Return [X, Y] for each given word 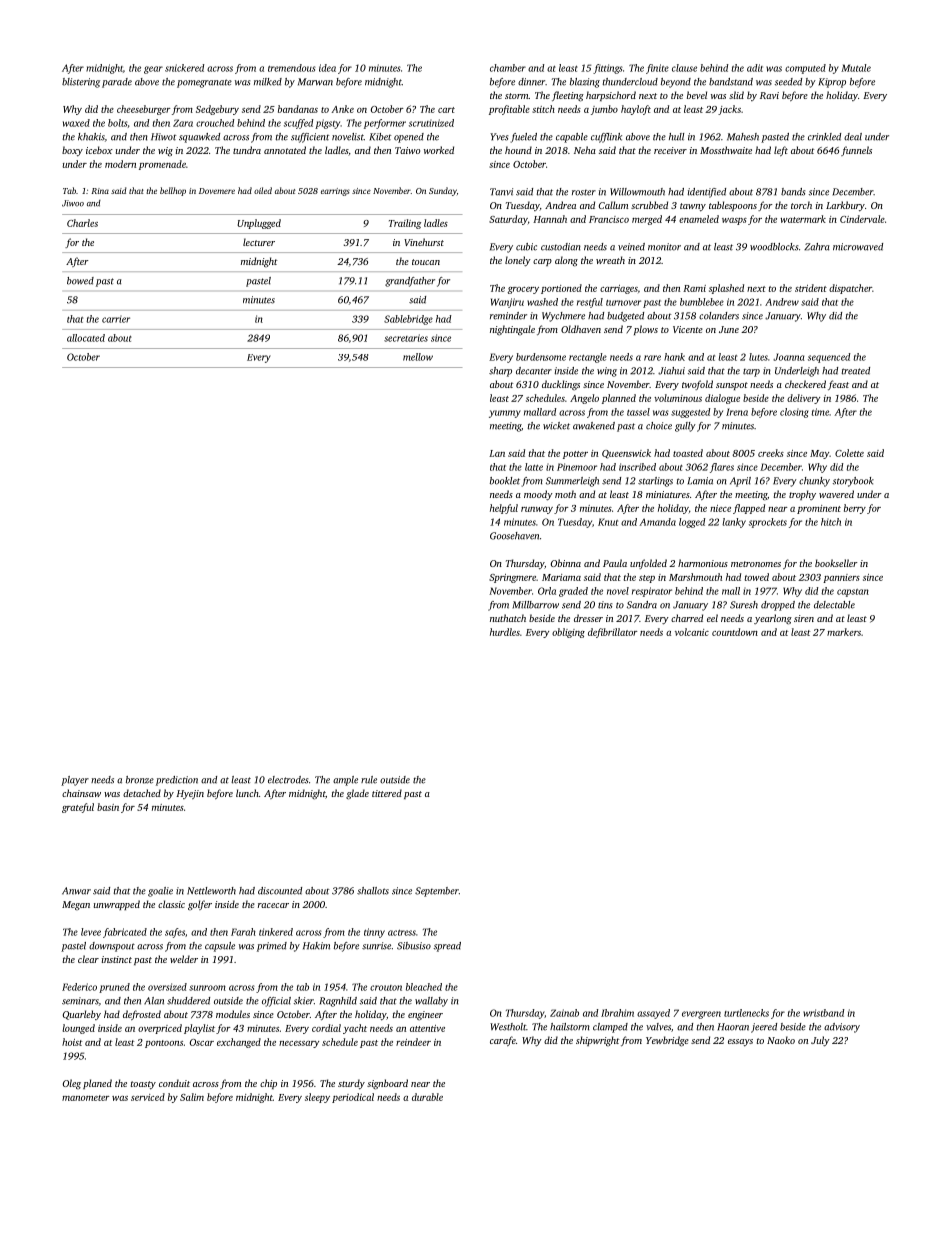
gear [153, 70]
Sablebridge [408, 320]
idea [327, 68]
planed [97, 1084]
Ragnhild [338, 1002]
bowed [80, 281]
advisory [842, 1028]
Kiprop [832, 83]
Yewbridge [667, 1041]
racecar [273, 905]
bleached [424, 987]
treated [855, 371]
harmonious [703, 563]
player [75, 781]
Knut [608, 522]
